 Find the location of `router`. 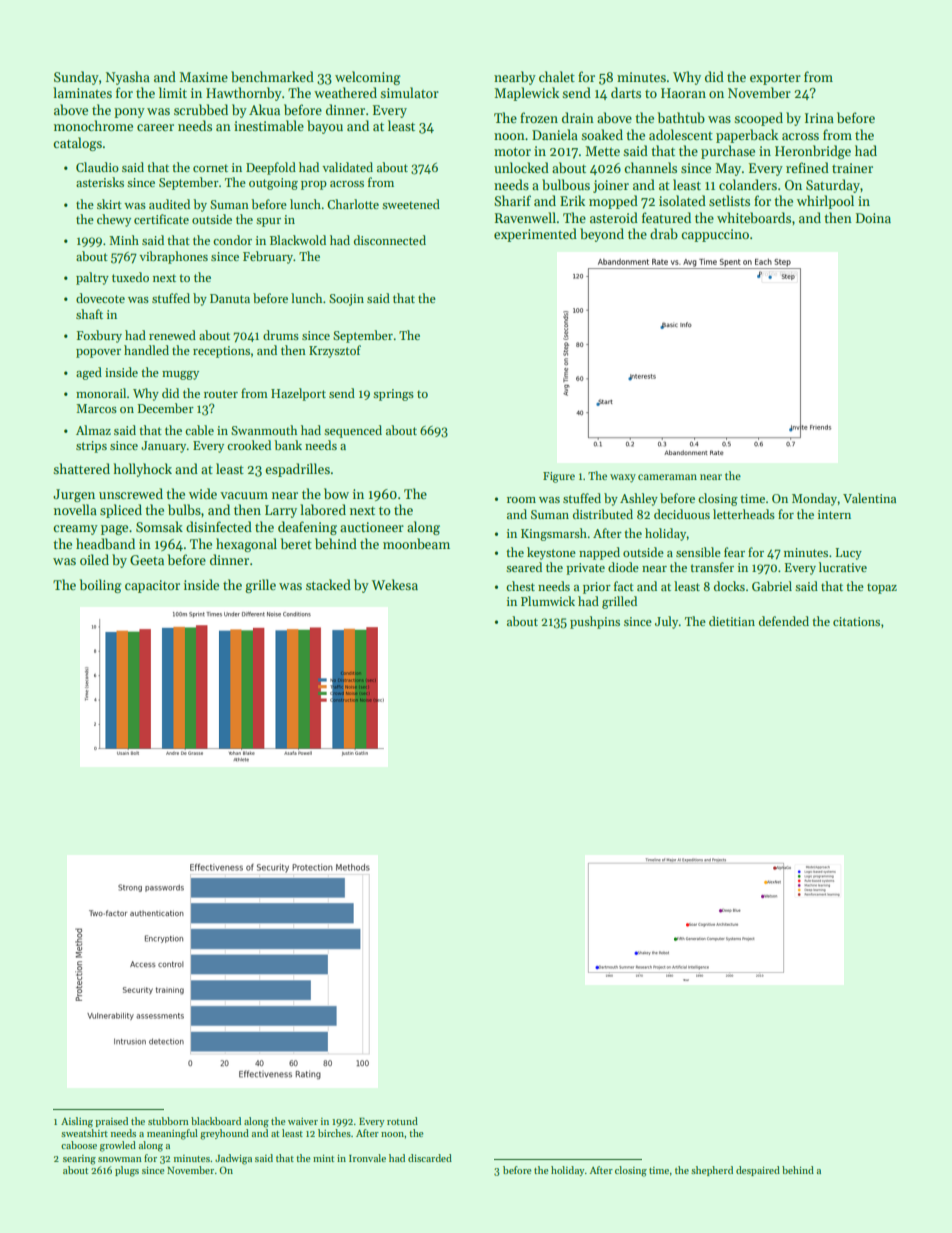

router is located at coordinates (221, 394).
